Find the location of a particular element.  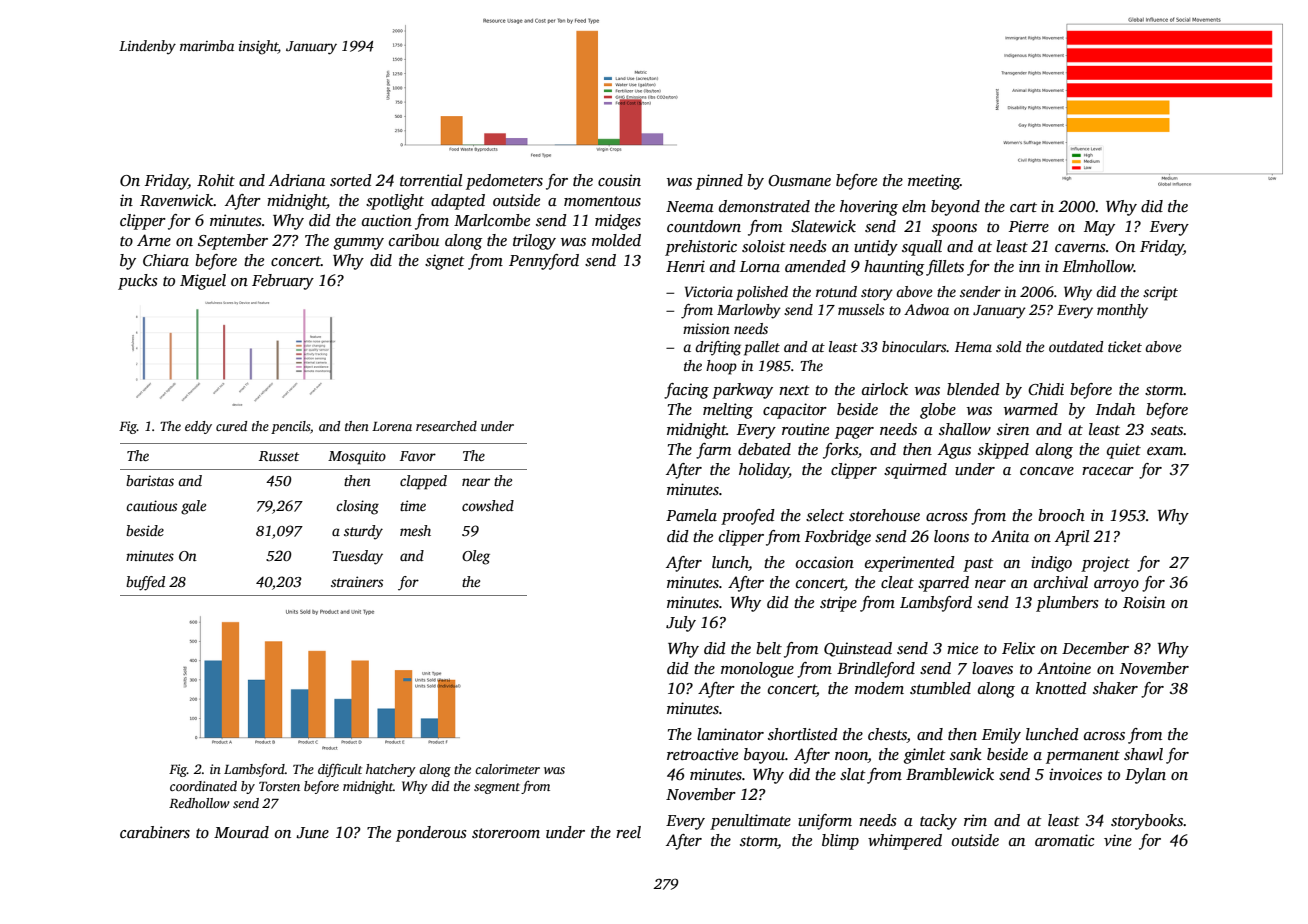

Torsten is located at coordinates (279, 786).
